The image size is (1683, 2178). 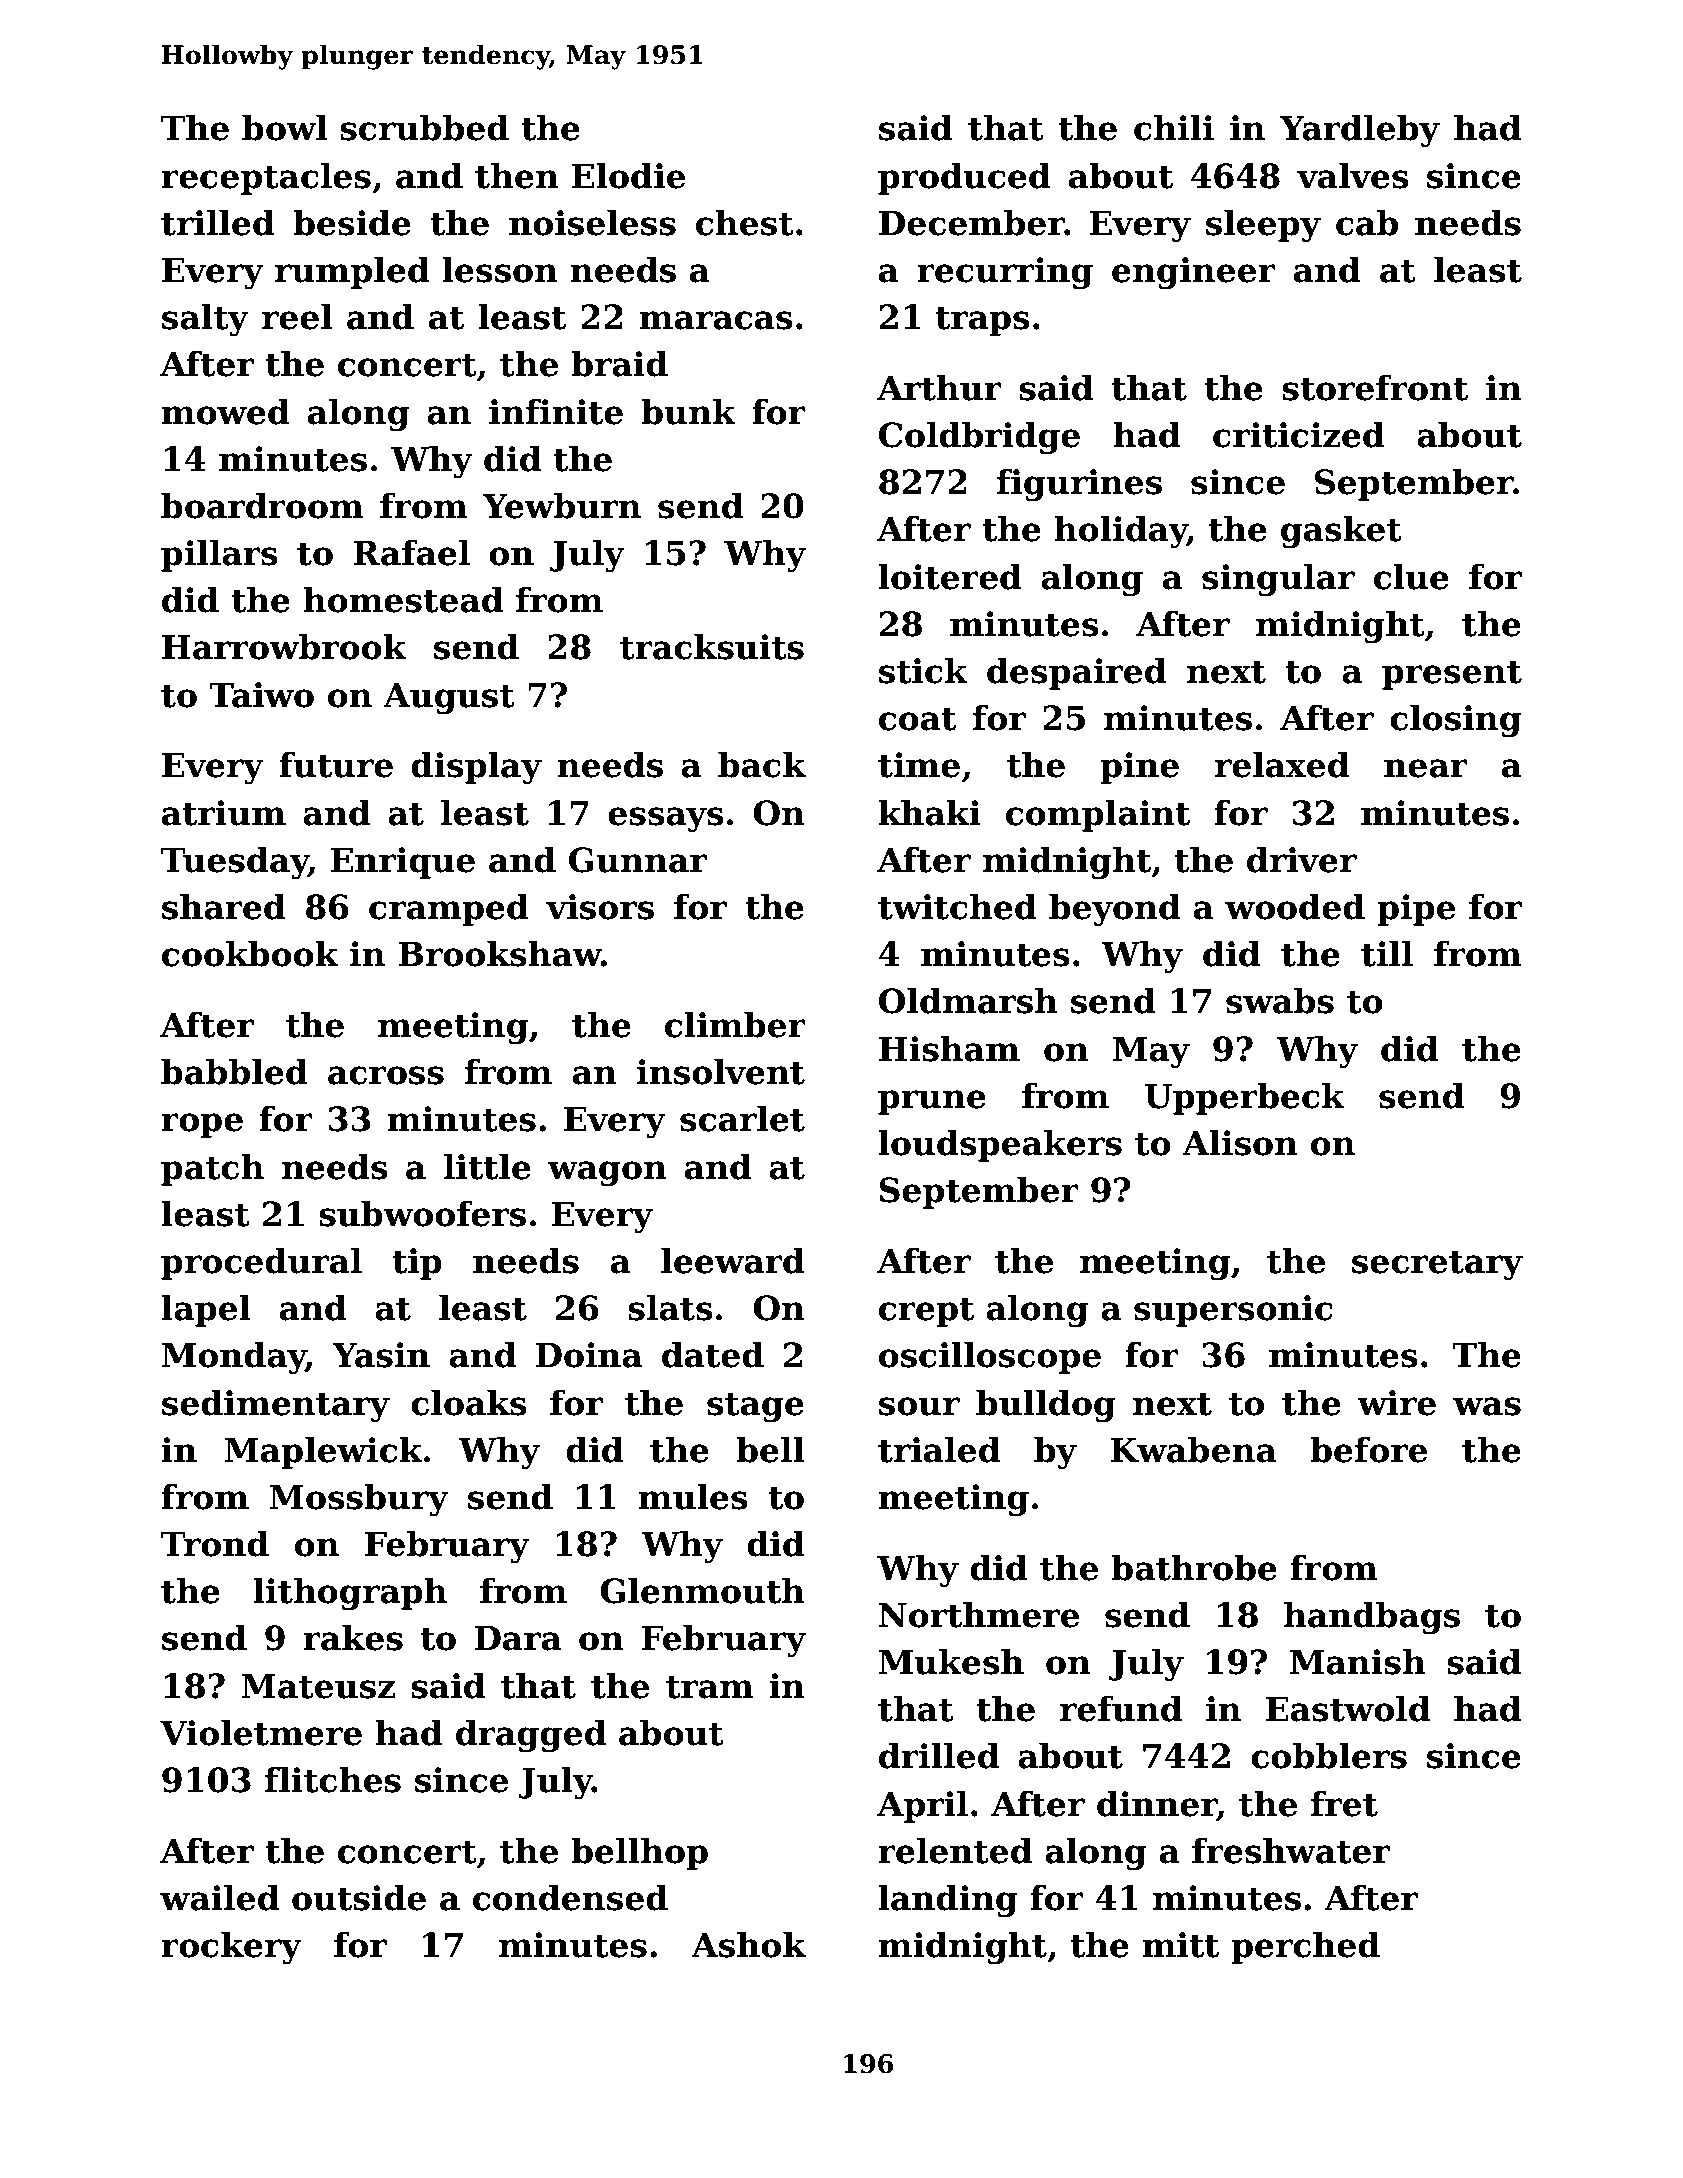 What do you see at coordinates (231, 1947) in the page?
I see `rockery` at bounding box center [231, 1947].
